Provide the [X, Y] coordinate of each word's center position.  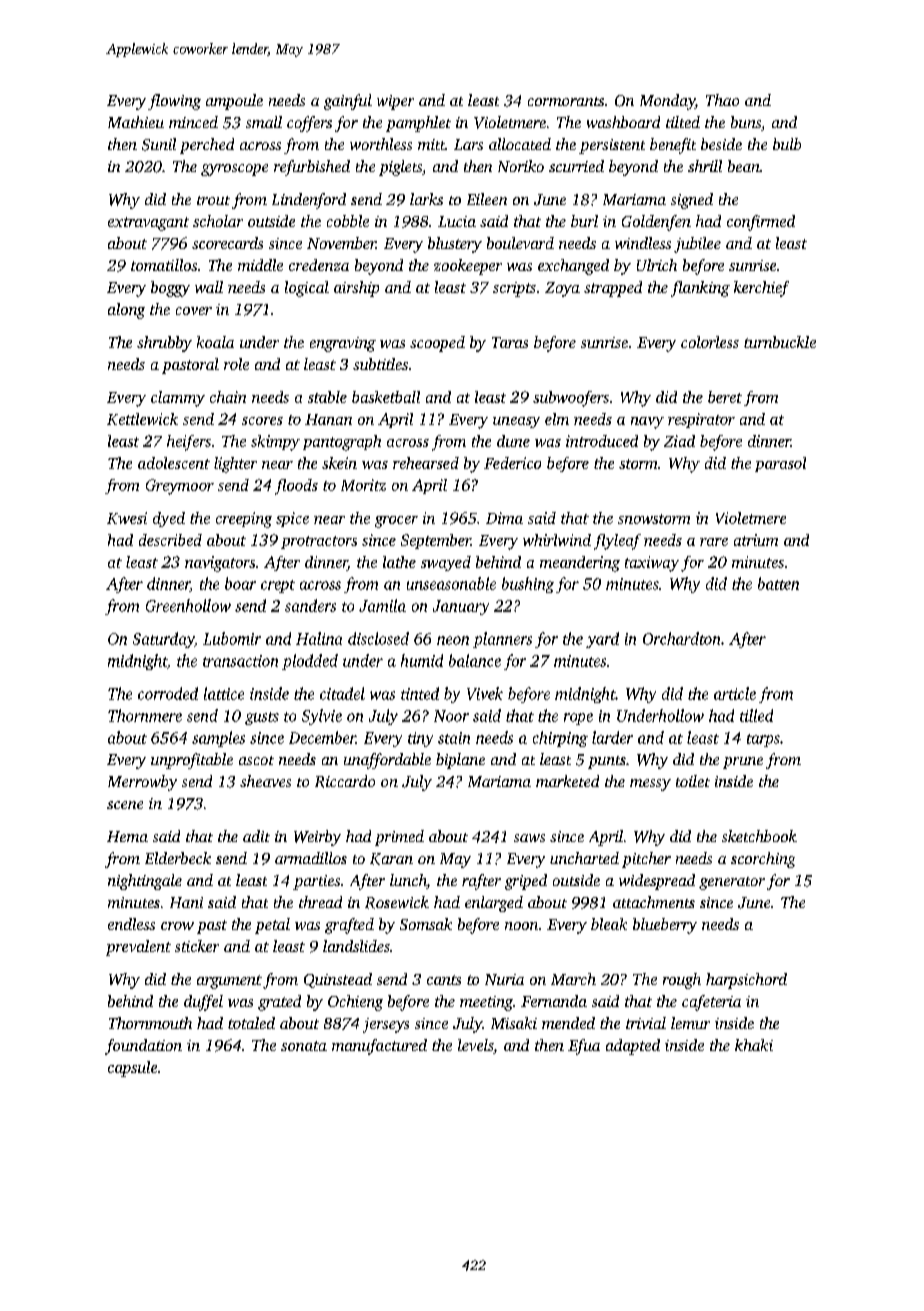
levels [475, 1045]
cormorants [566, 101]
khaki [754, 1045]
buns [746, 122]
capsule [132, 1069]
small [264, 122]
